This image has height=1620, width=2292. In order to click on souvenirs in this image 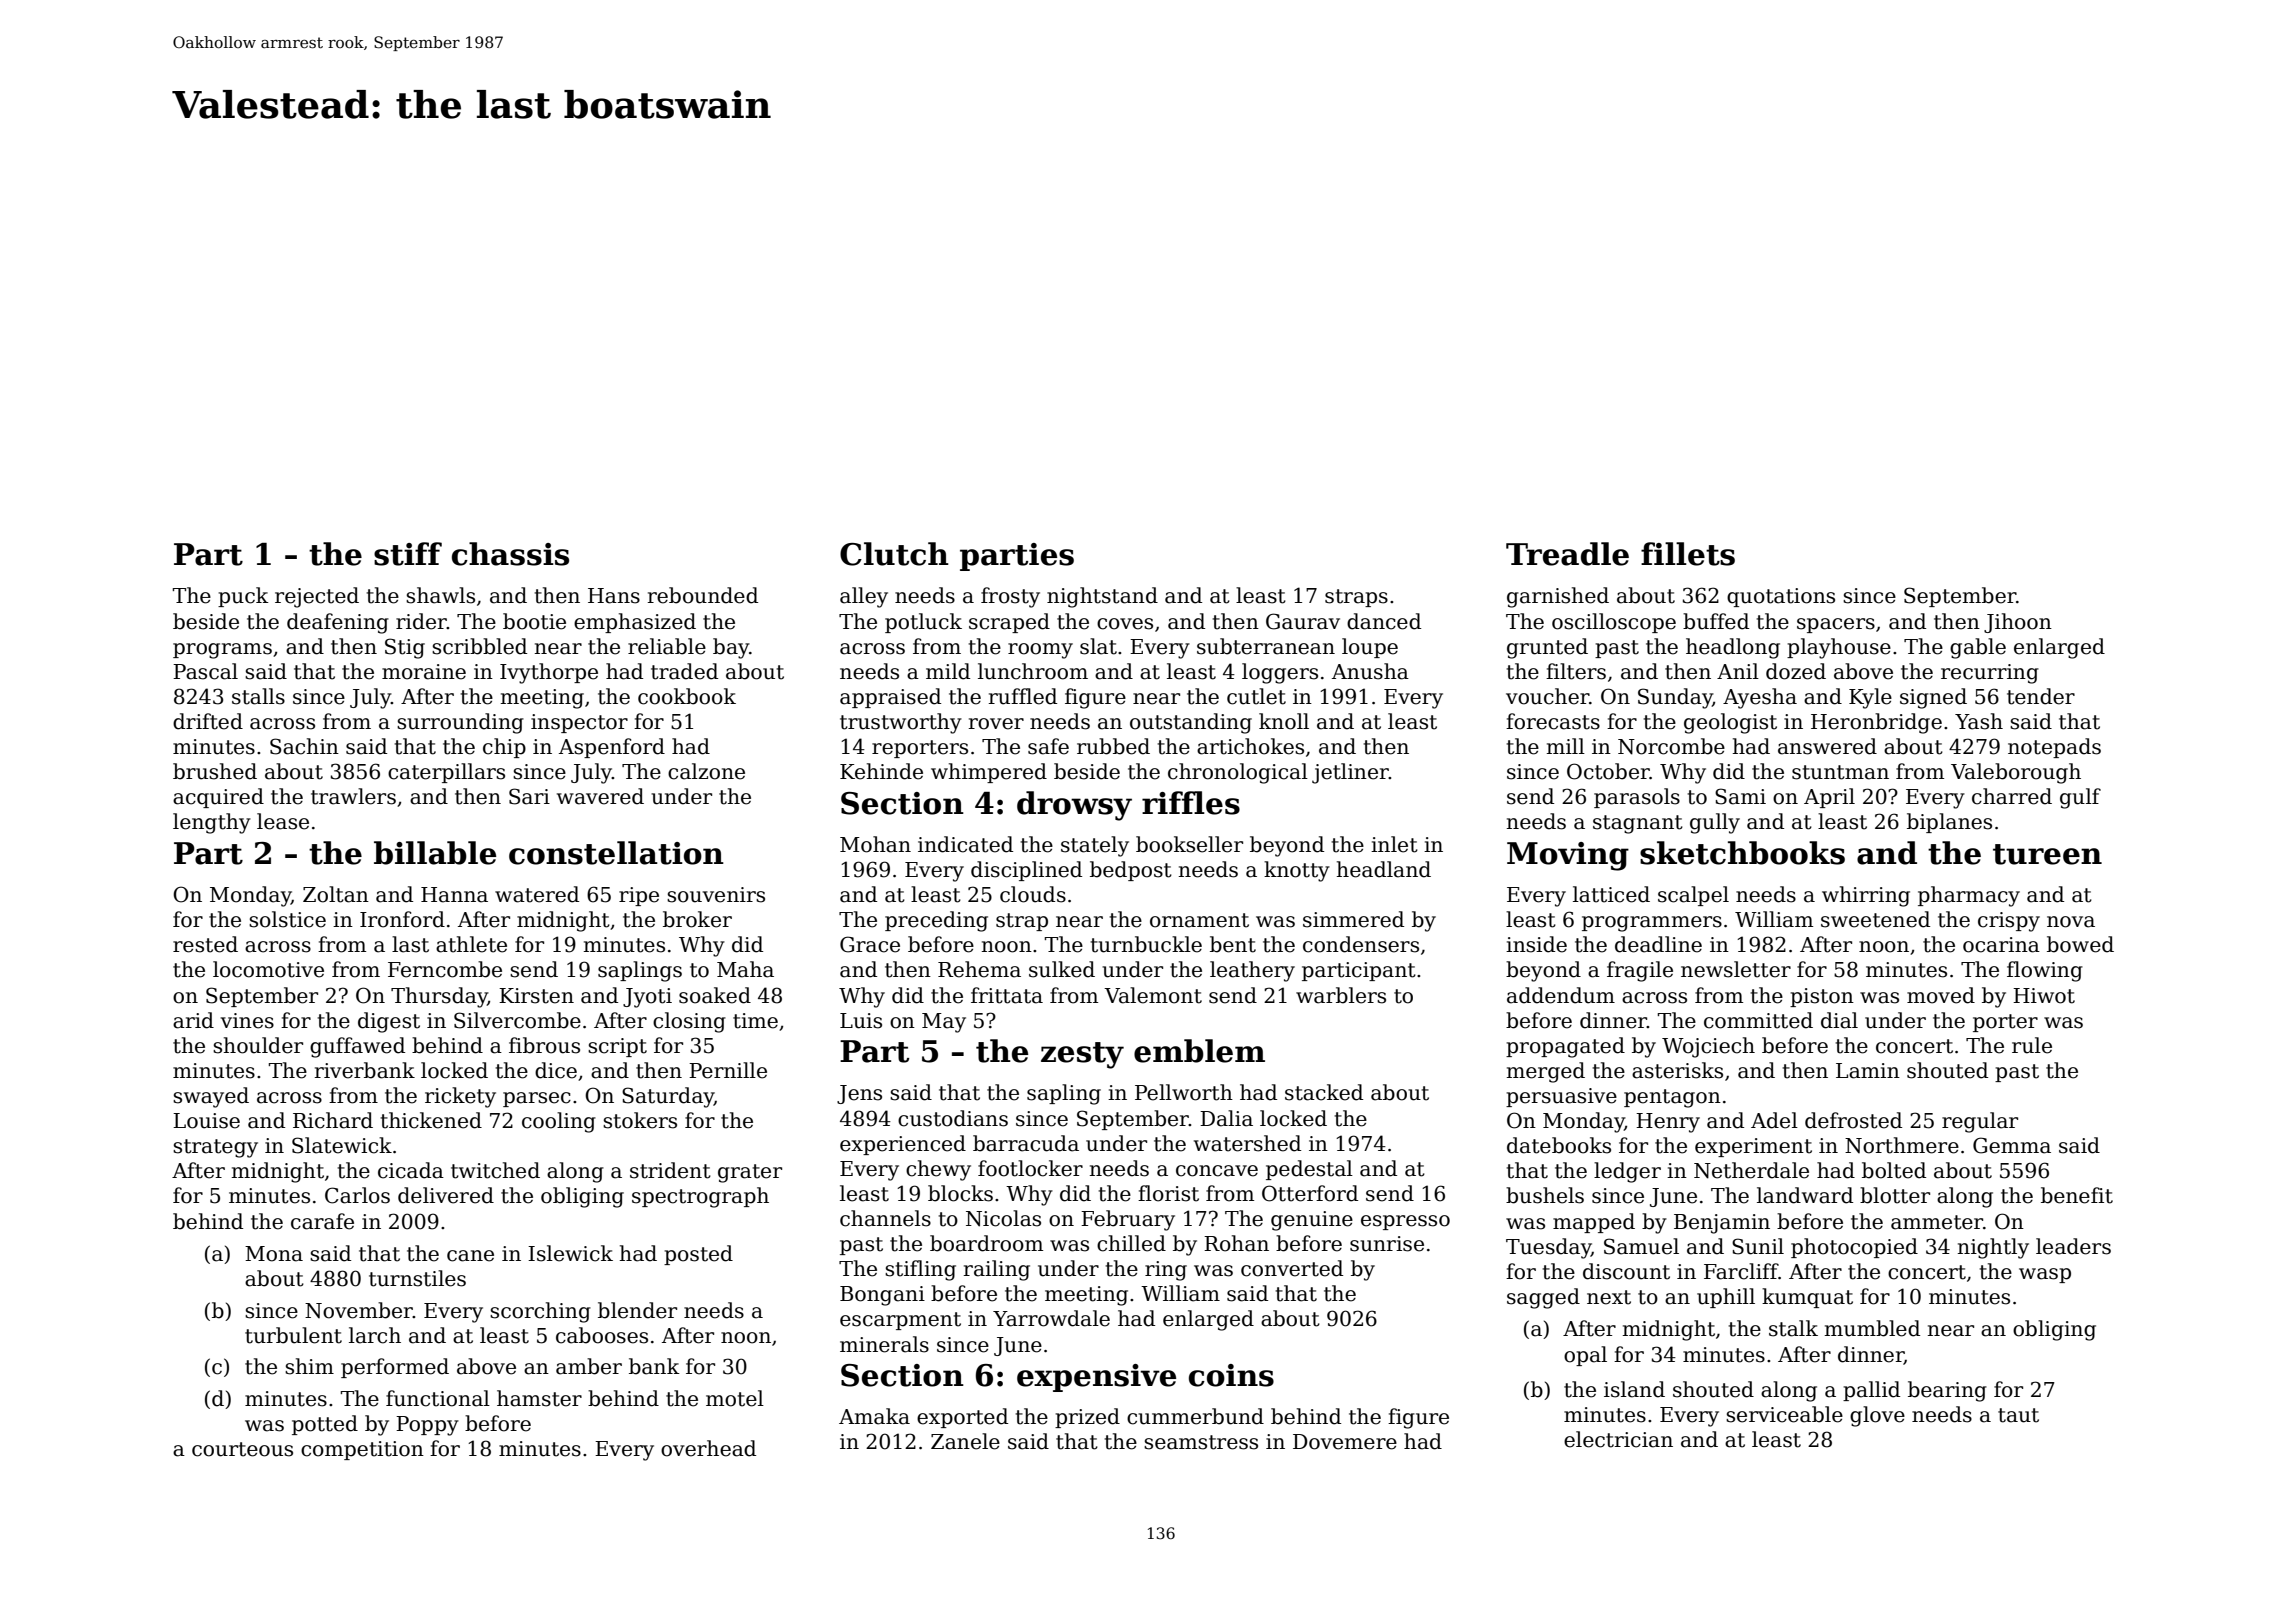, I will do `click(716, 895)`.
